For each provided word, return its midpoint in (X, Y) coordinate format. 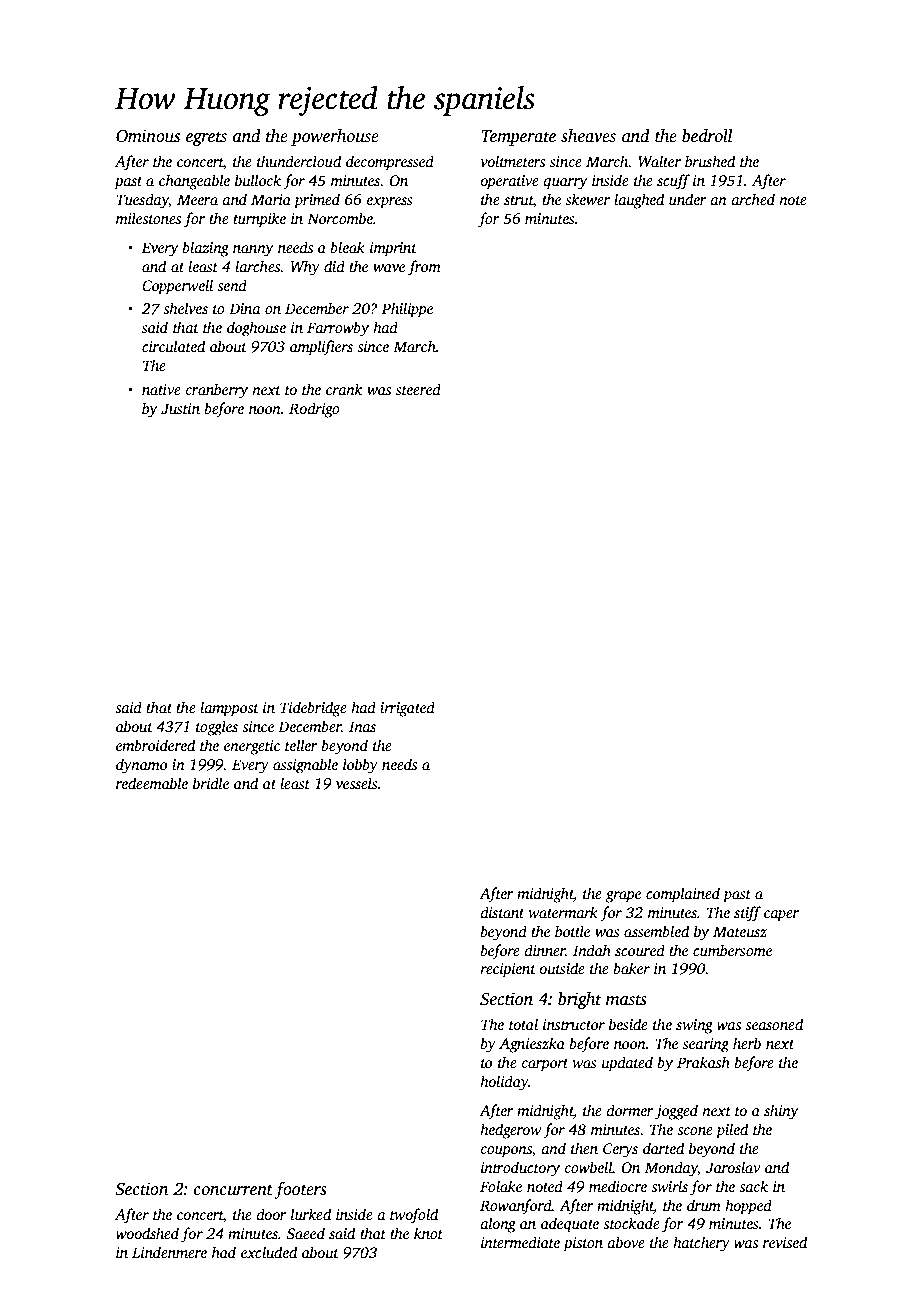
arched (753, 199)
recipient (508, 970)
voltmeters (512, 161)
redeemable (152, 783)
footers (301, 1190)
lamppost (229, 709)
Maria (271, 199)
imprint (393, 249)
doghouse (256, 329)
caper (781, 916)
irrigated (407, 709)
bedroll (707, 136)
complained (683, 895)
